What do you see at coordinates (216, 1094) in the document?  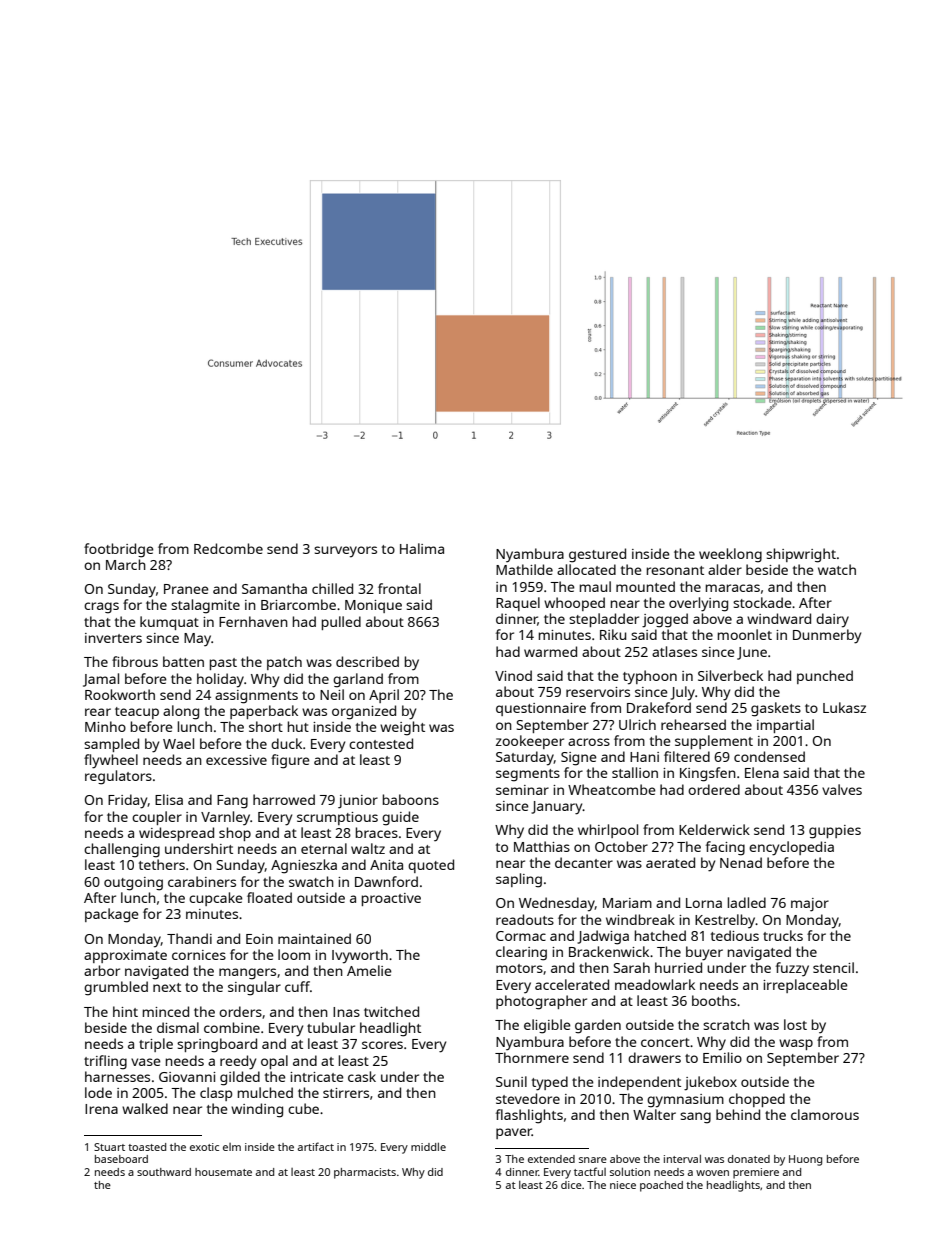 I see `clasp` at bounding box center [216, 1094].
